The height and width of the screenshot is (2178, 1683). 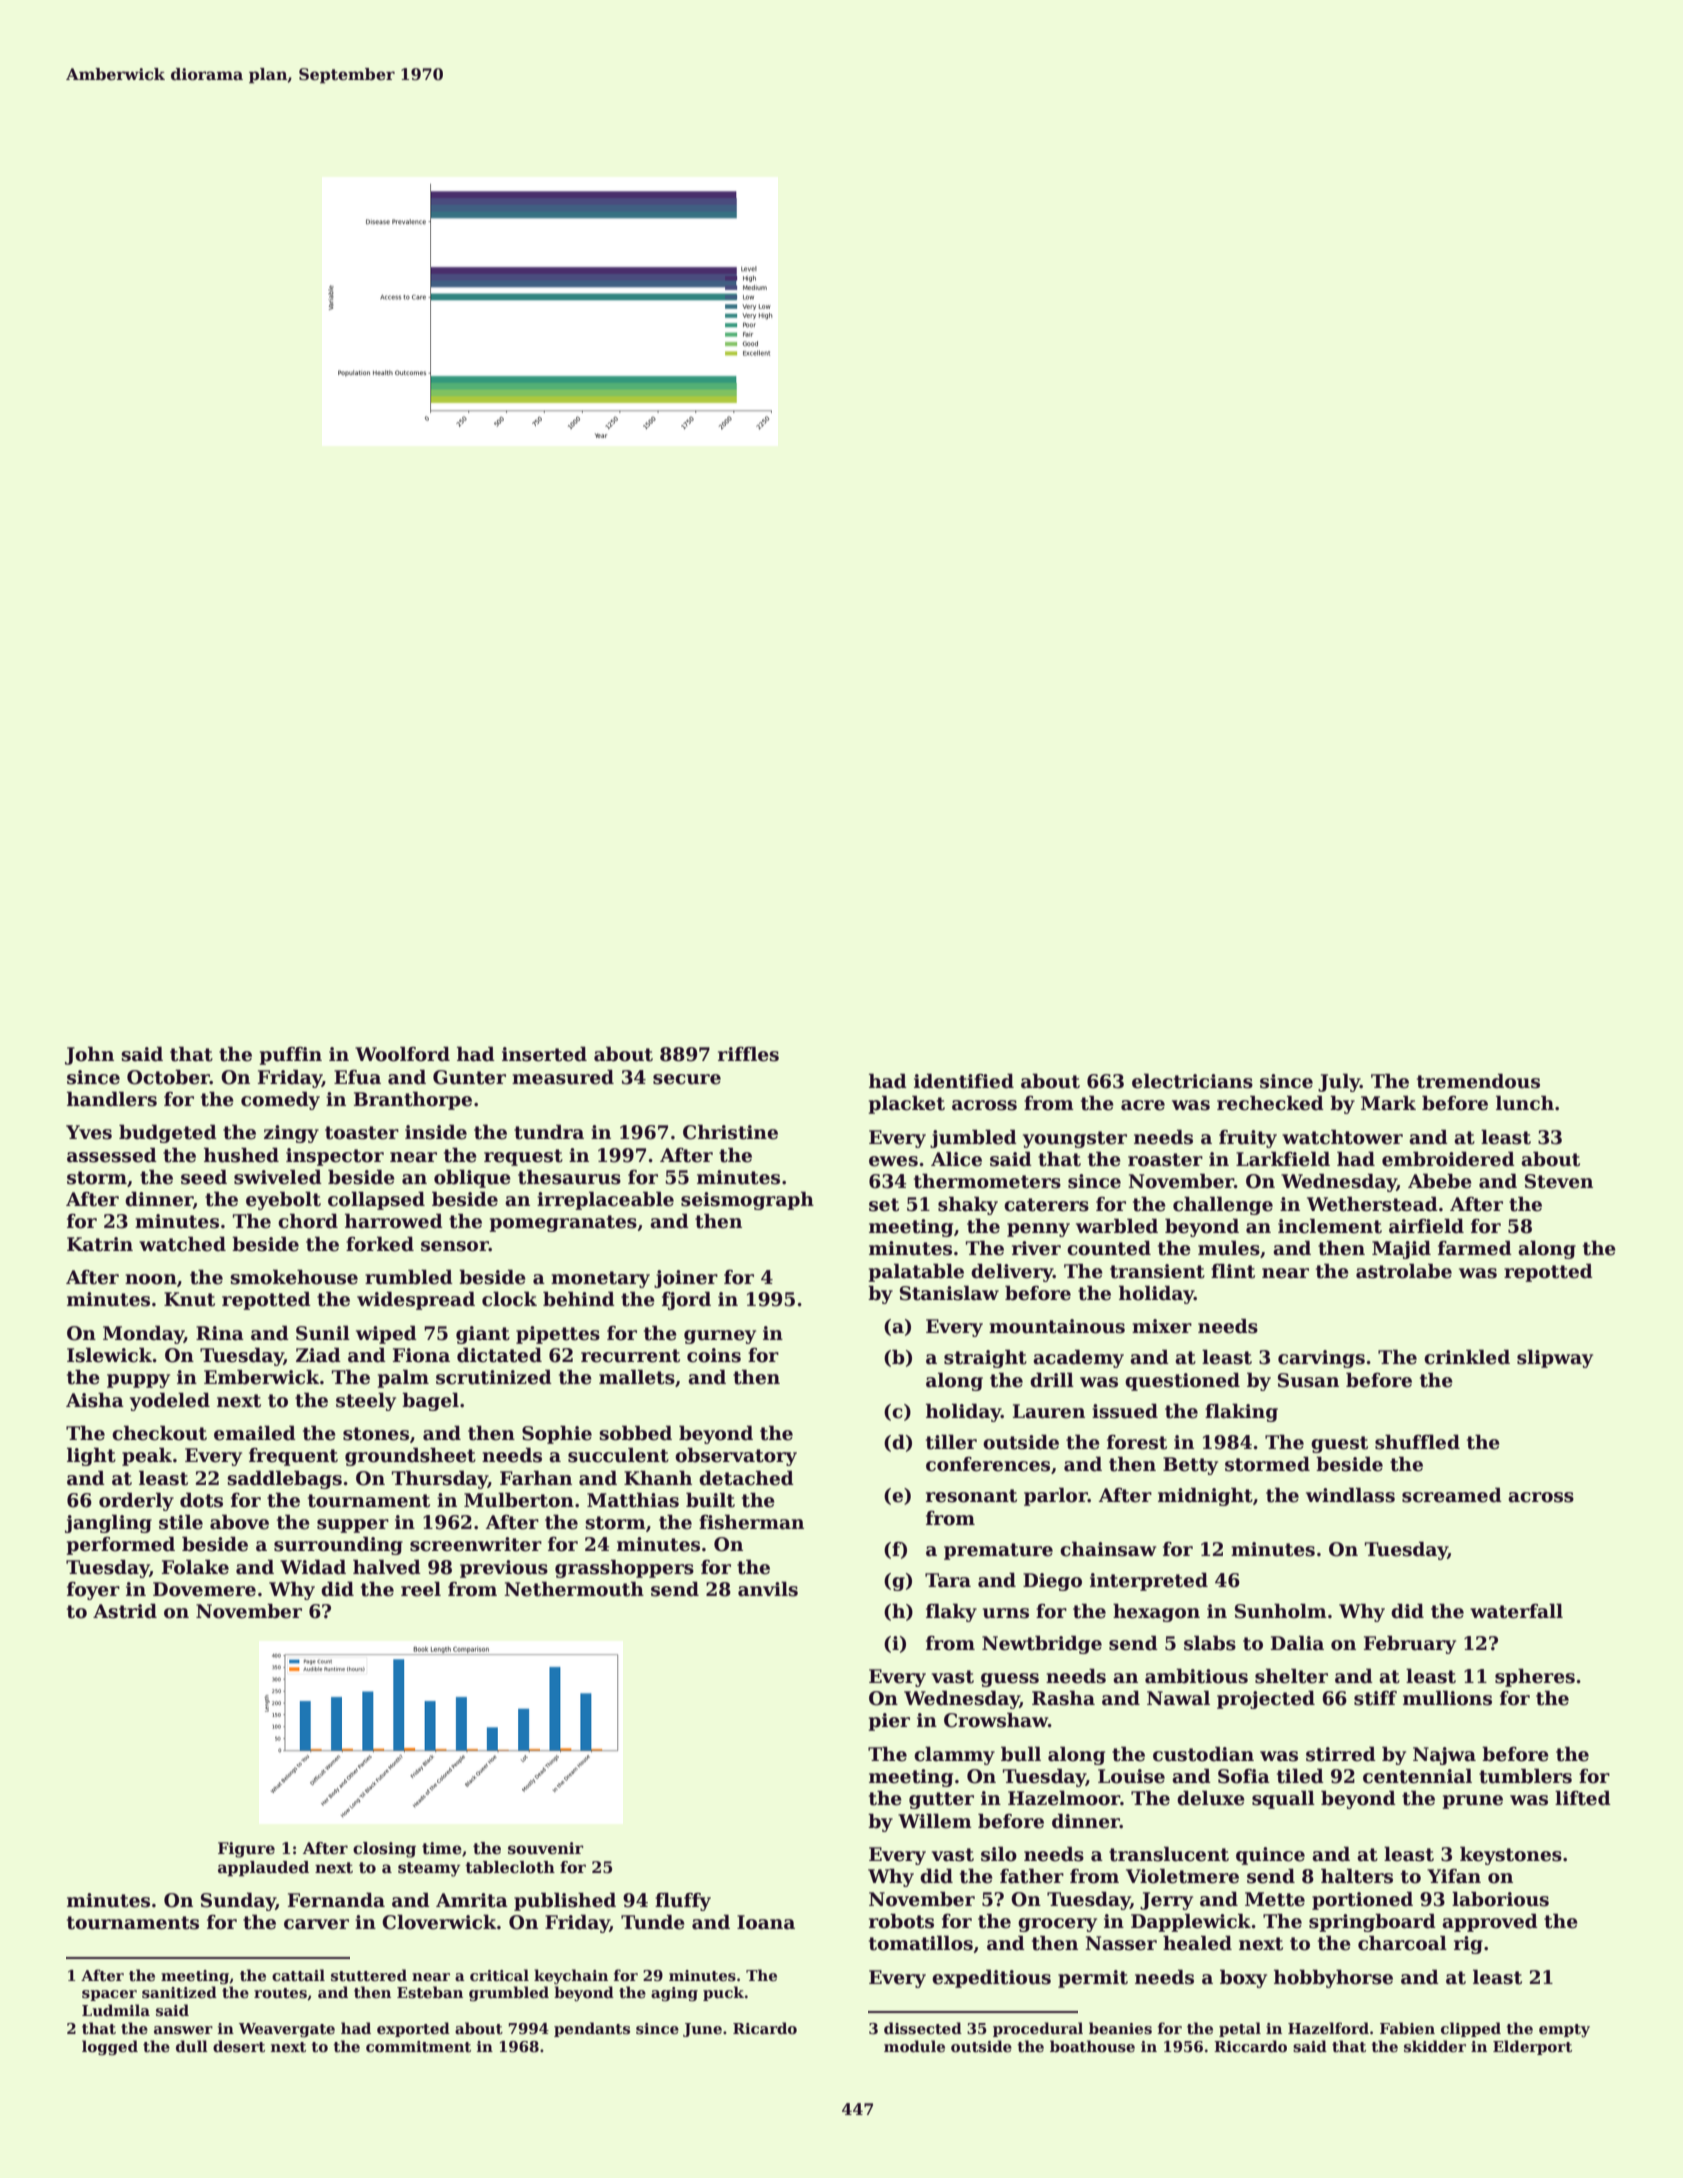 What do you see at coordinates (1342, 1137) in the screenshot?
I see `watchtower` at bounding box center [1342, 1137].
